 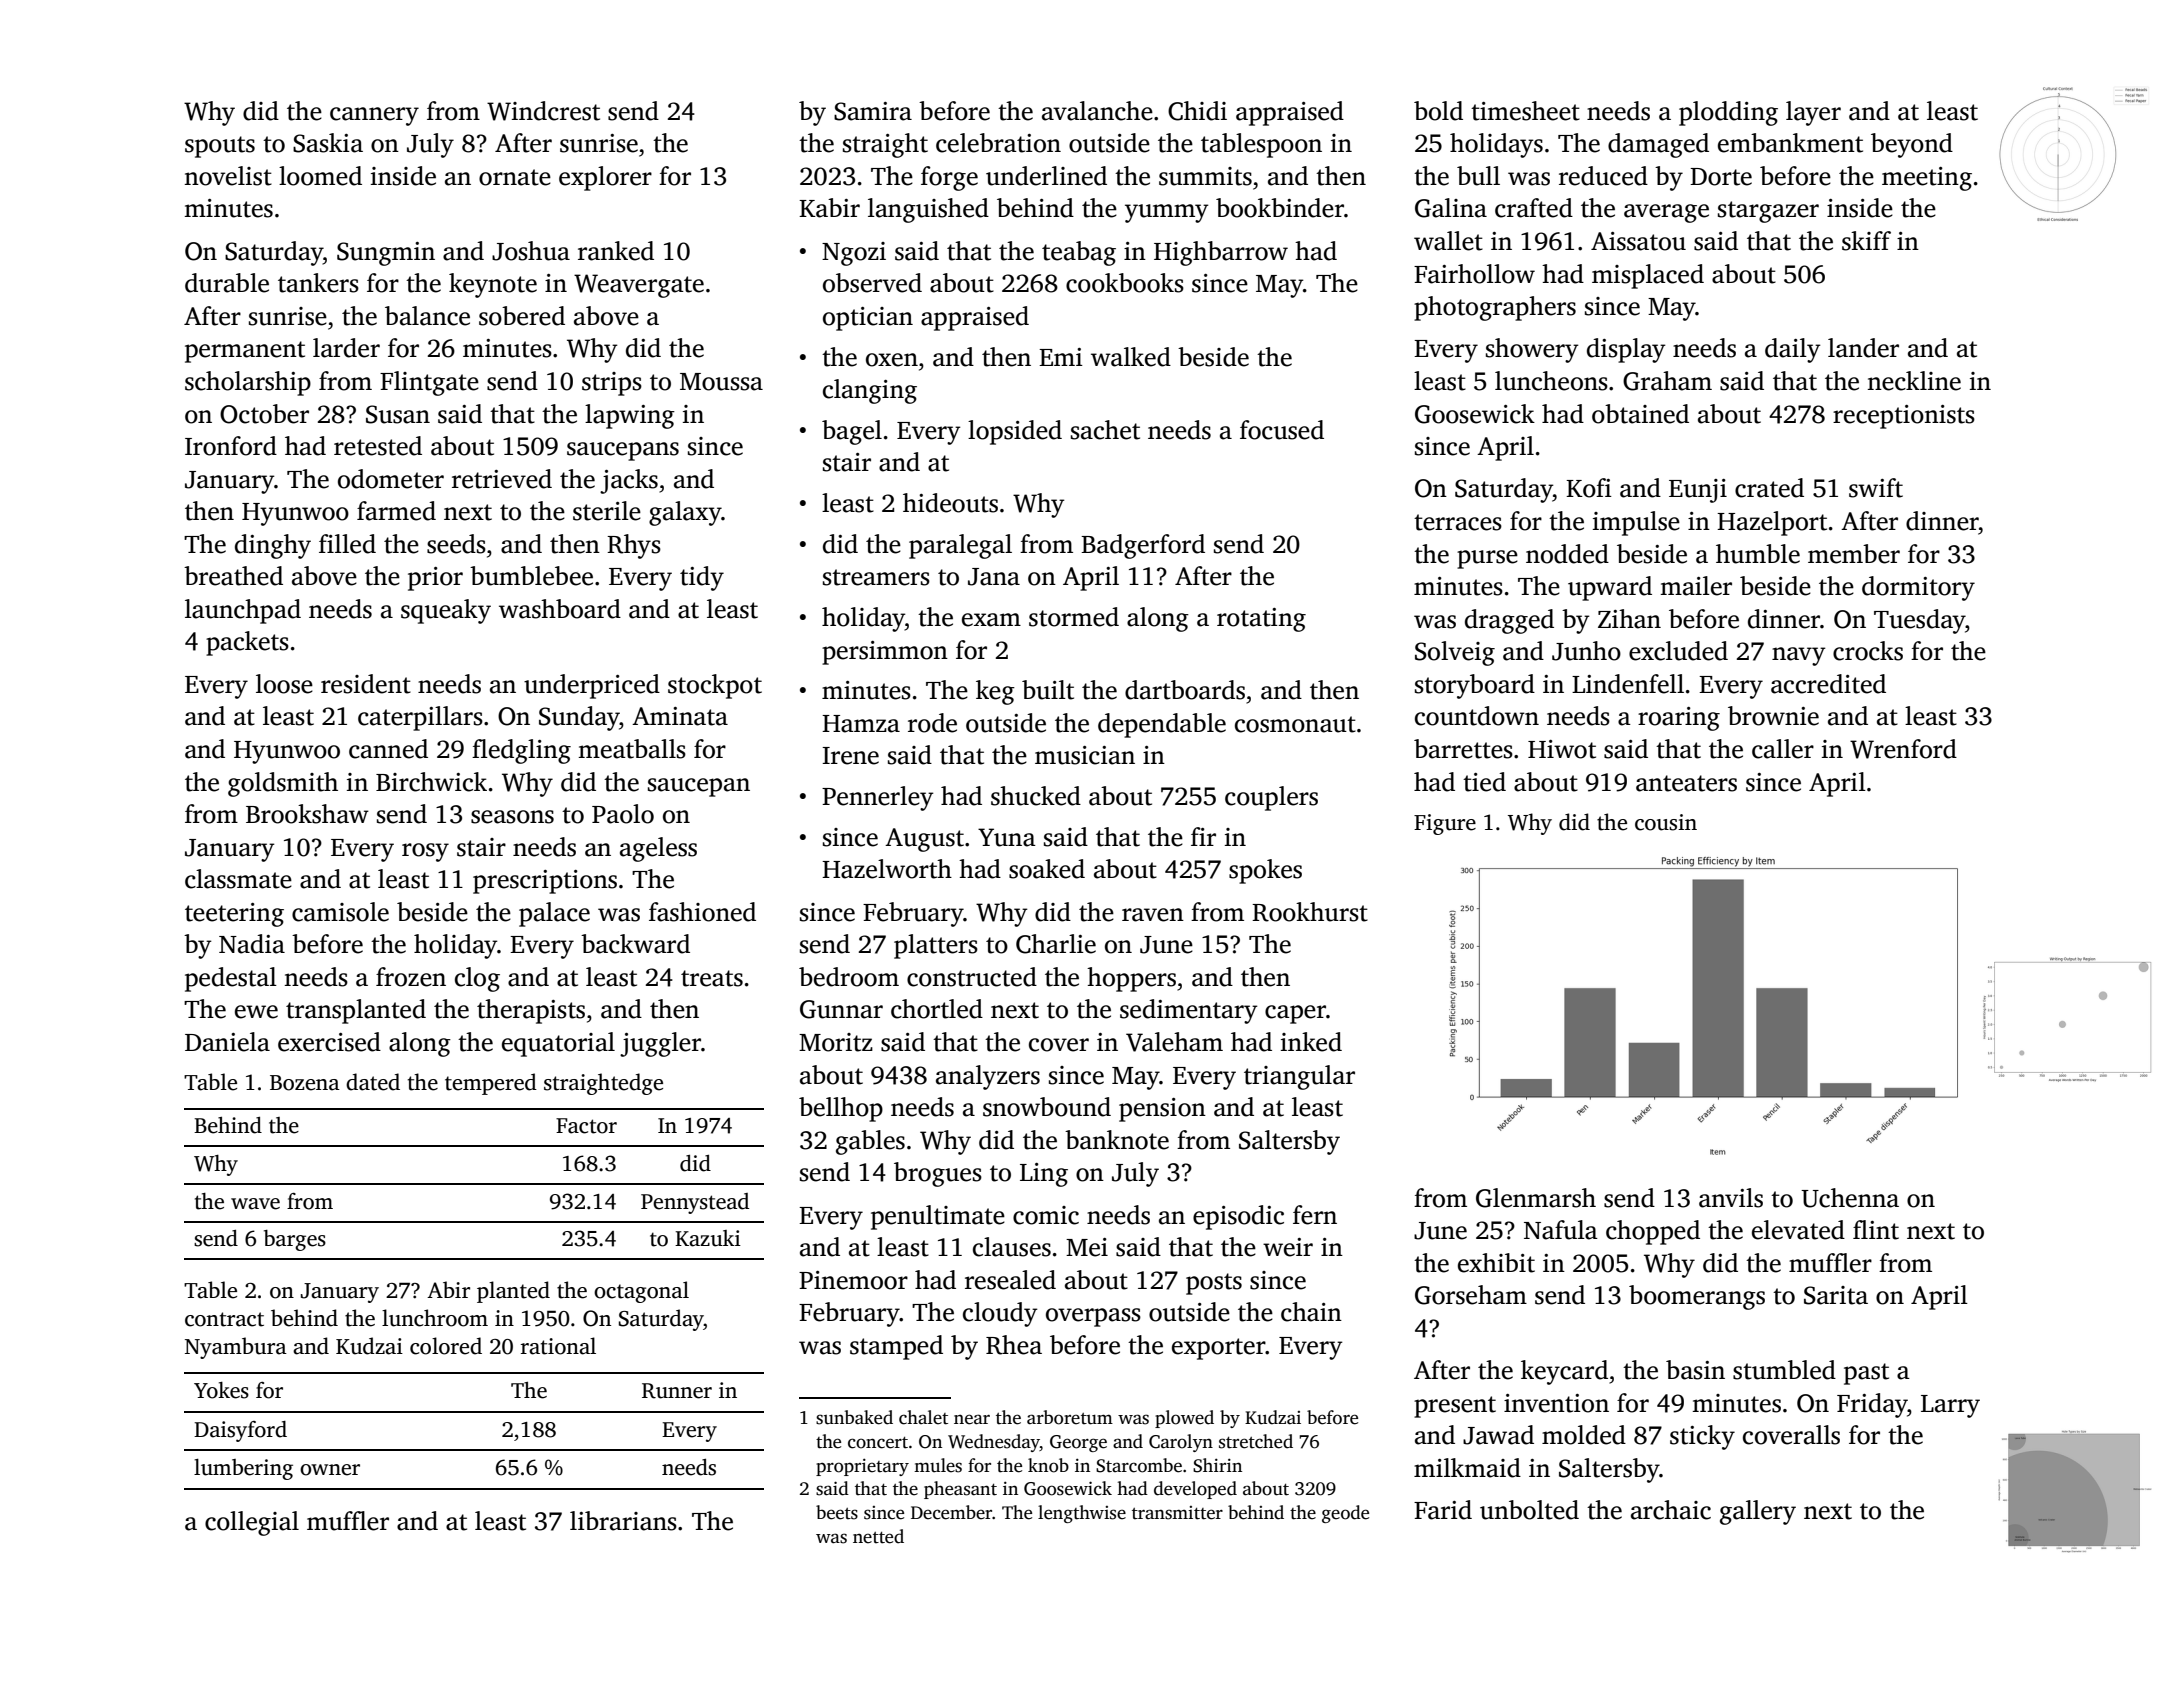 What do you see at coordinates (522, 316) in the image?
I see `sobered` at bounding box center [522, 316].
